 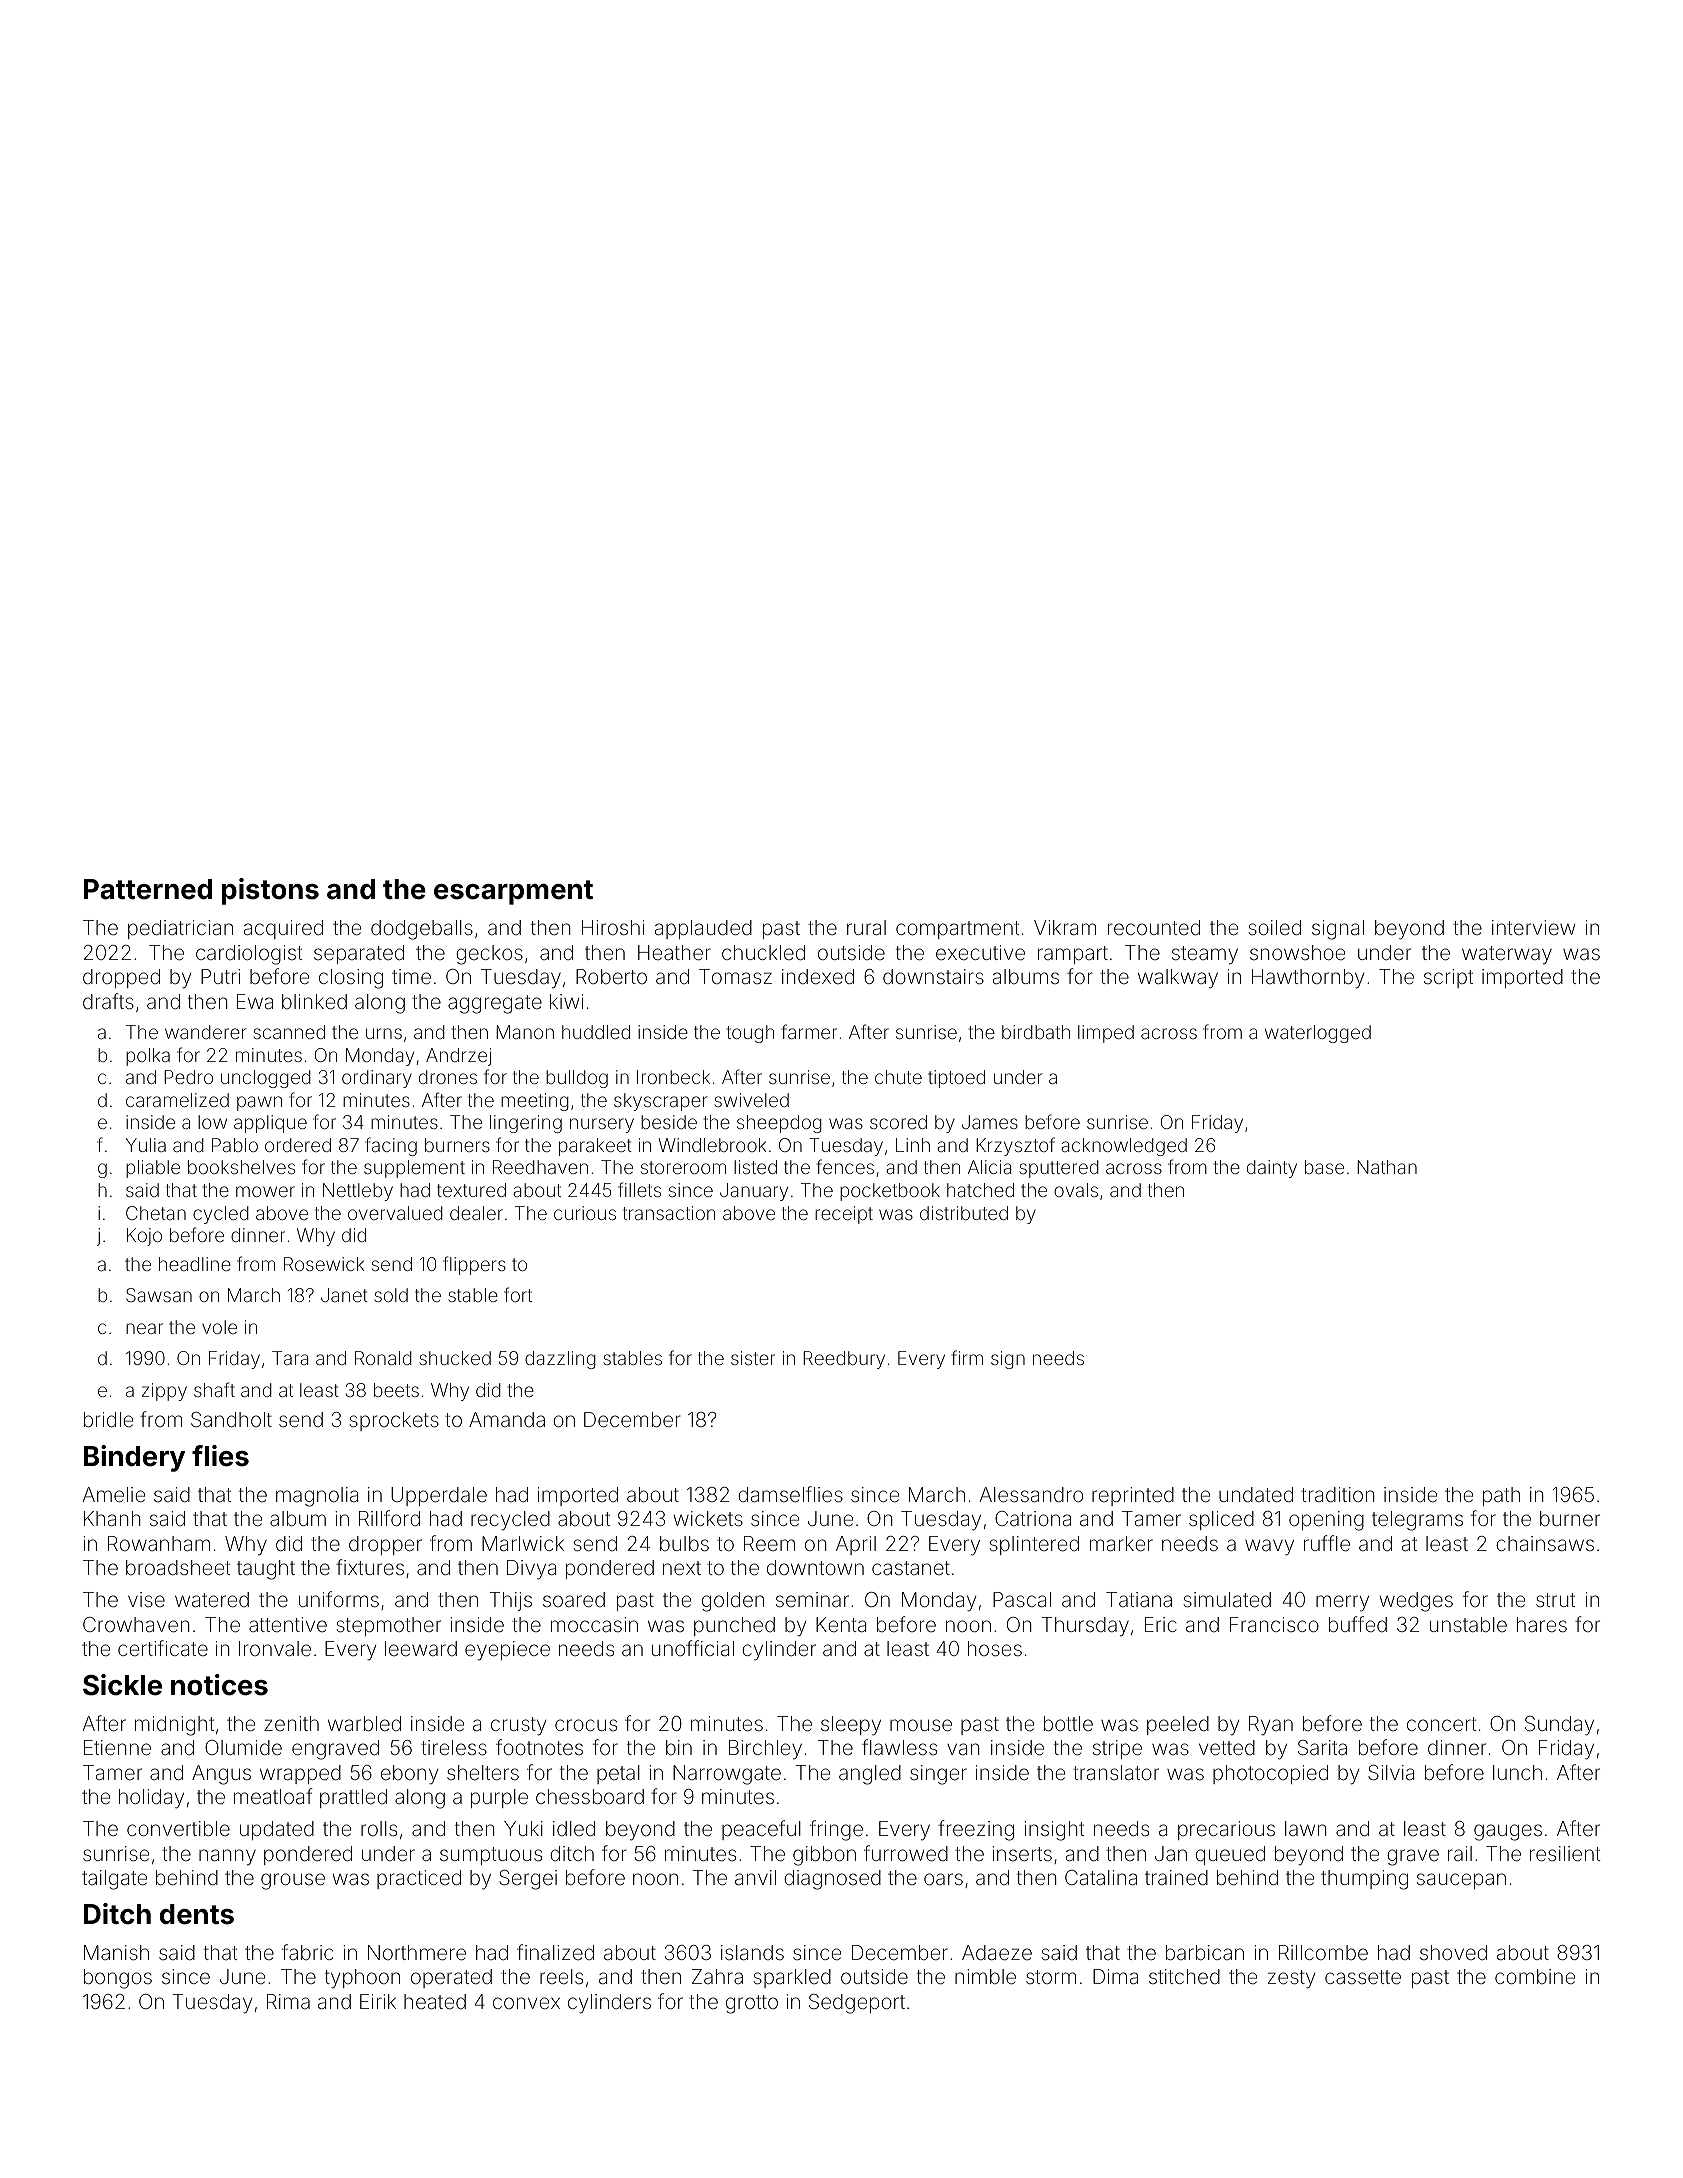 I want to click on Sergei, so click(x=528, y=1880).
